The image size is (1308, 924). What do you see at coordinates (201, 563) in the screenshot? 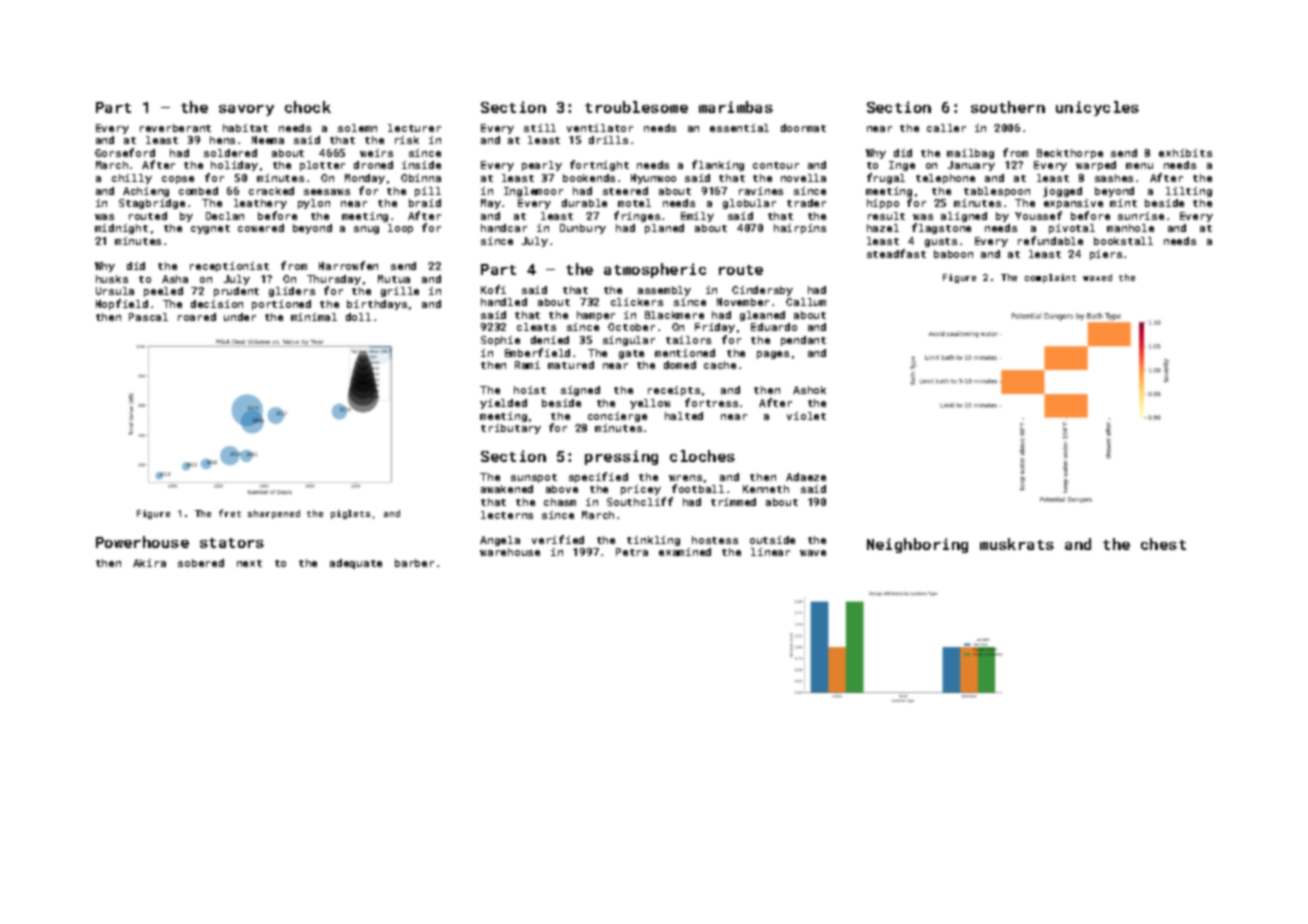
I see `sobered` at bounding box center [201, 563].
